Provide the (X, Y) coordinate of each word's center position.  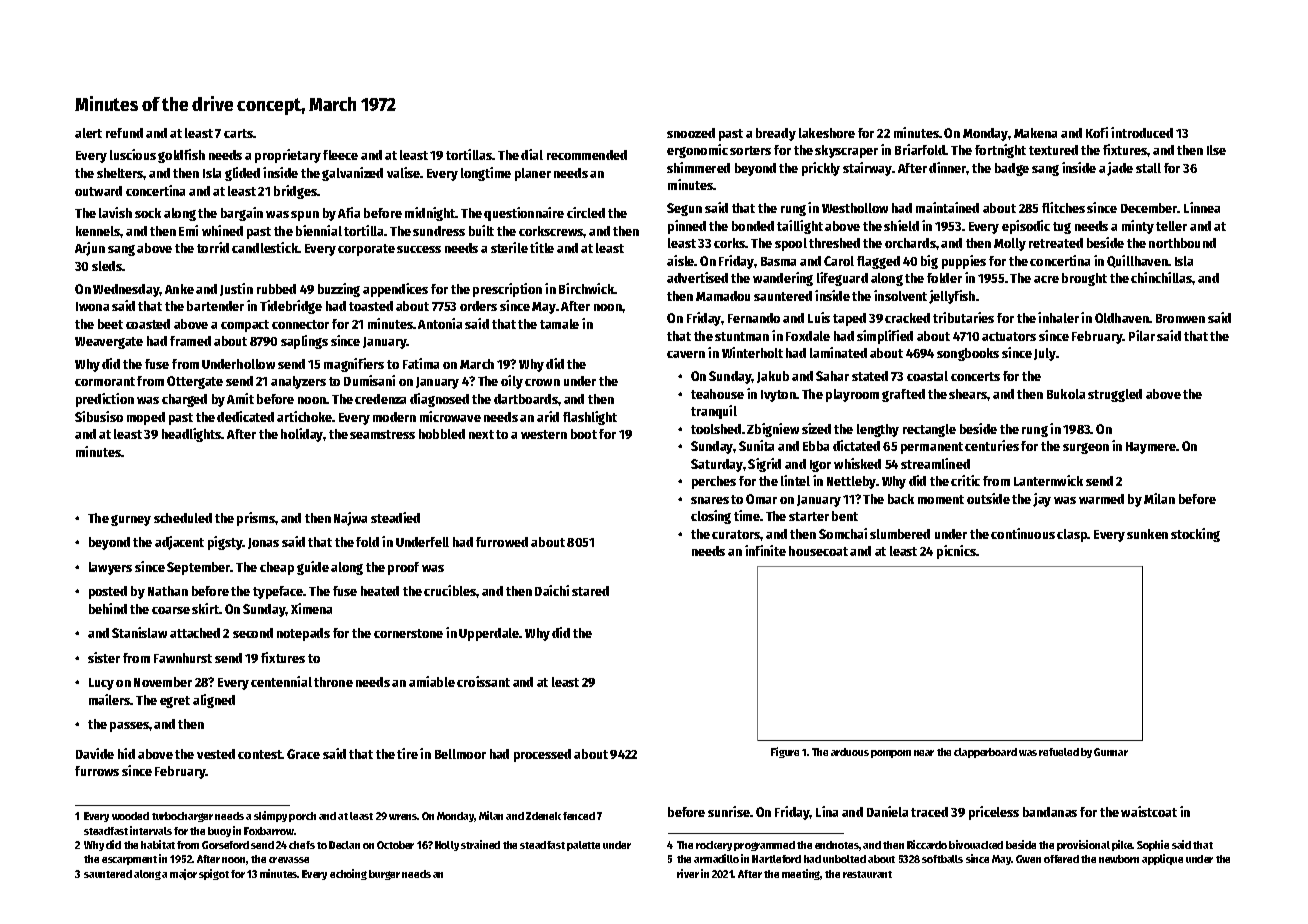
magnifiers (354, 365)
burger (384, 875)
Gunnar (1111, 752)
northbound (1182, 243)
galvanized (352, 174)
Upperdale (489, 634)
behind (108, 608)
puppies (964, 262)
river (688, 873)
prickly (821, 169)
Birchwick (586, 288)
